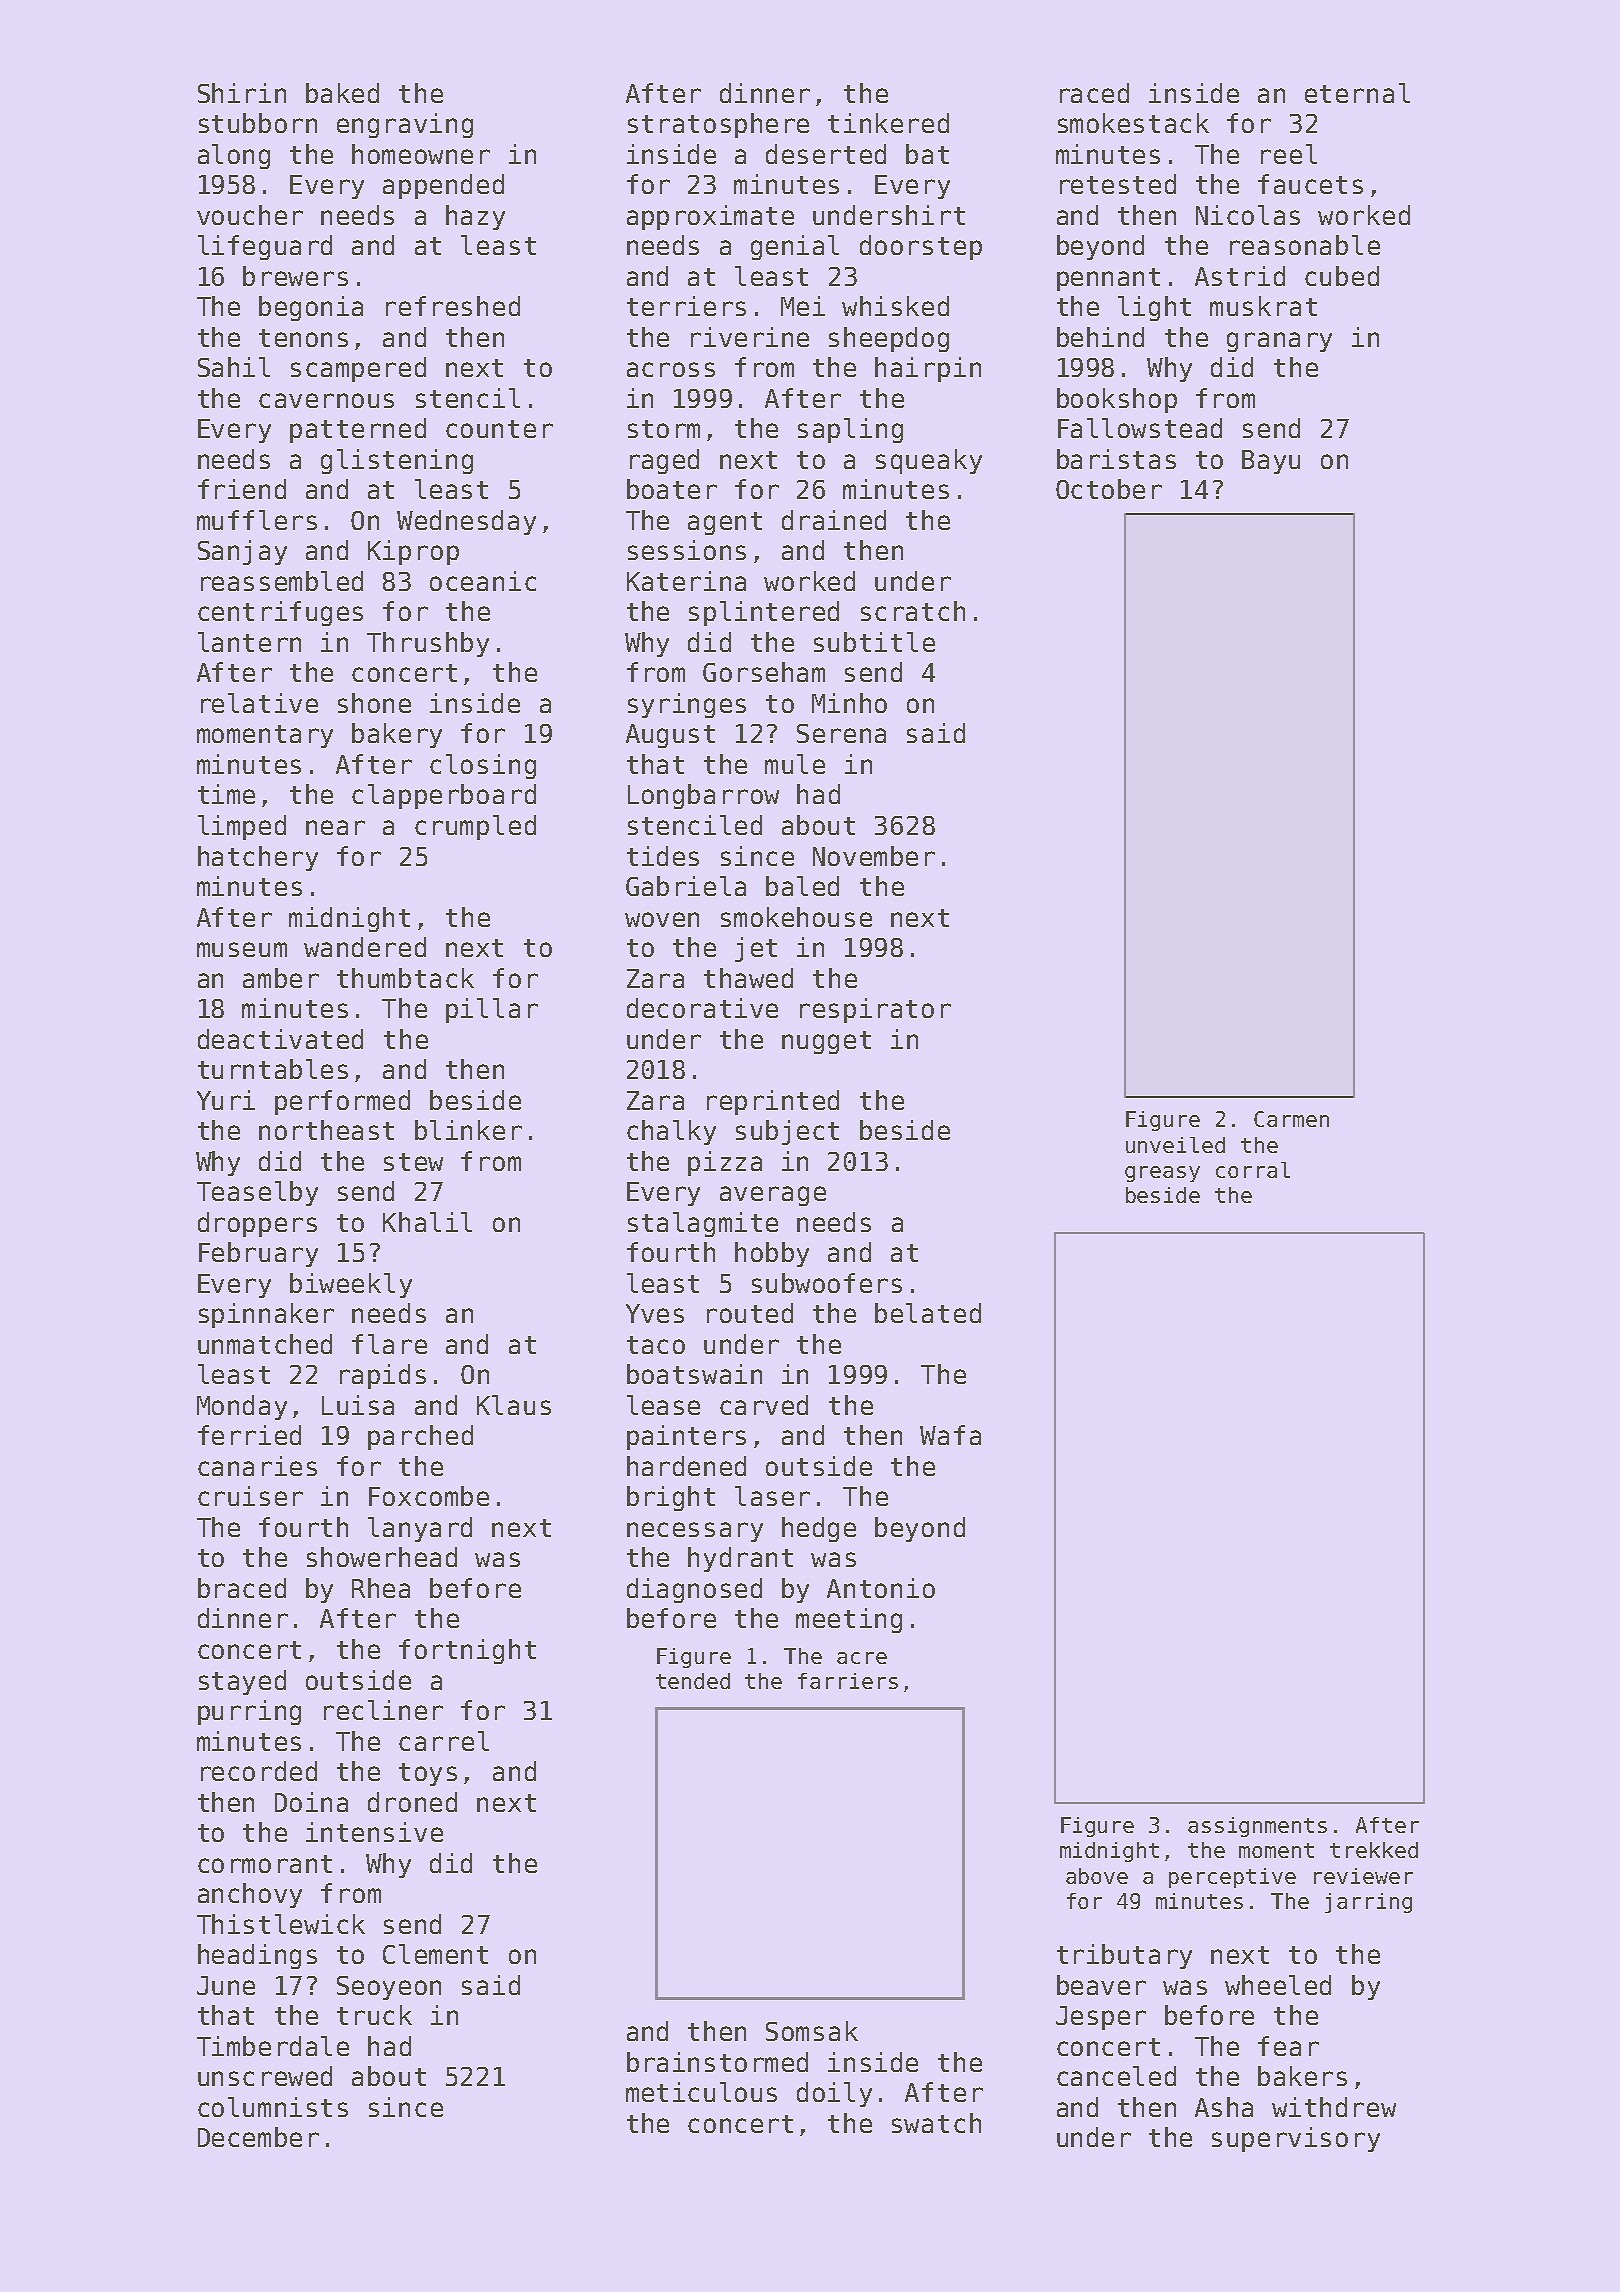  Describe the element at coordinates (834, 2094) in the image. I see `doily` at that location.
